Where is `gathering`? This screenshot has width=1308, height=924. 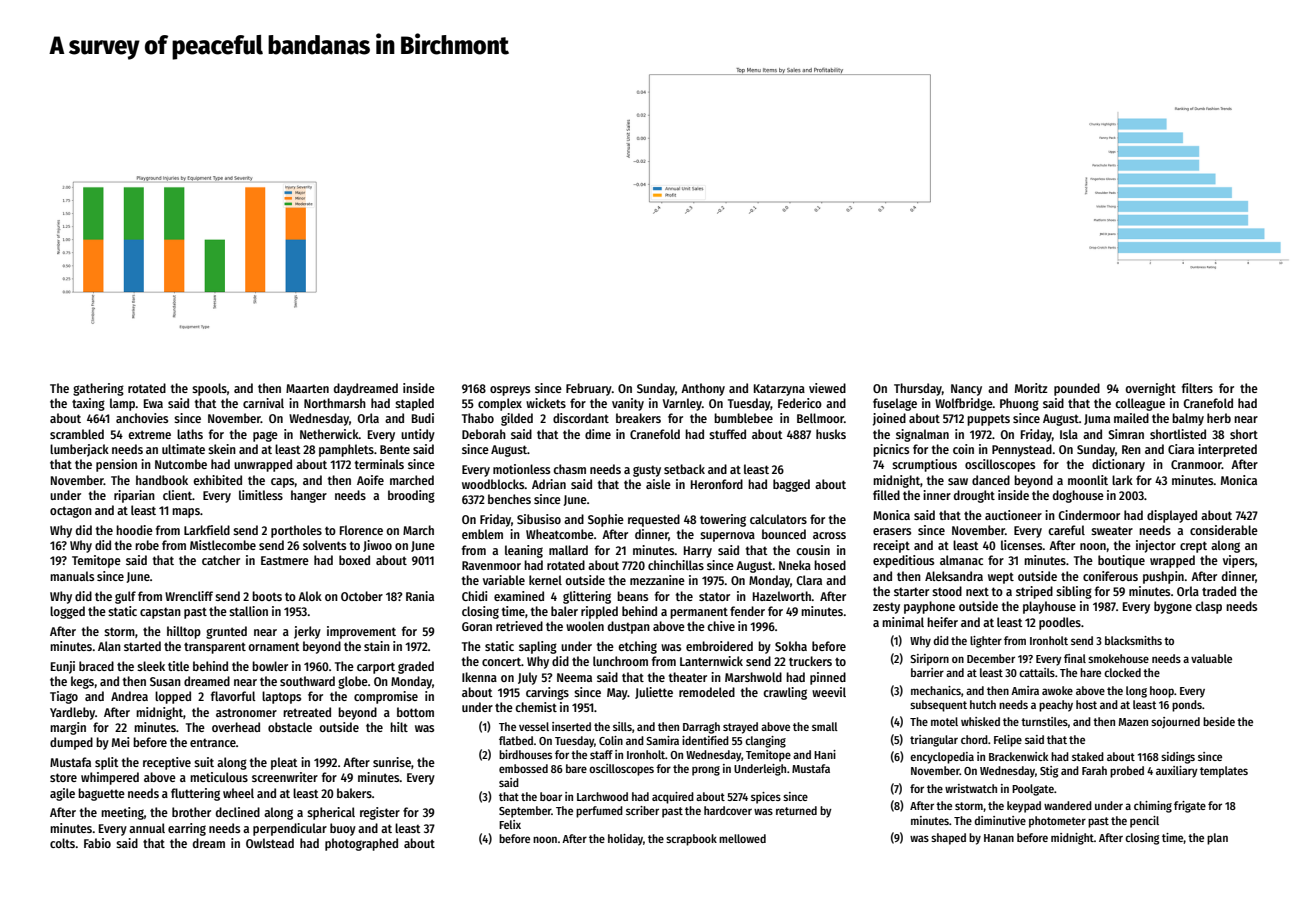
gathering is located at coordinates (98, 389).
